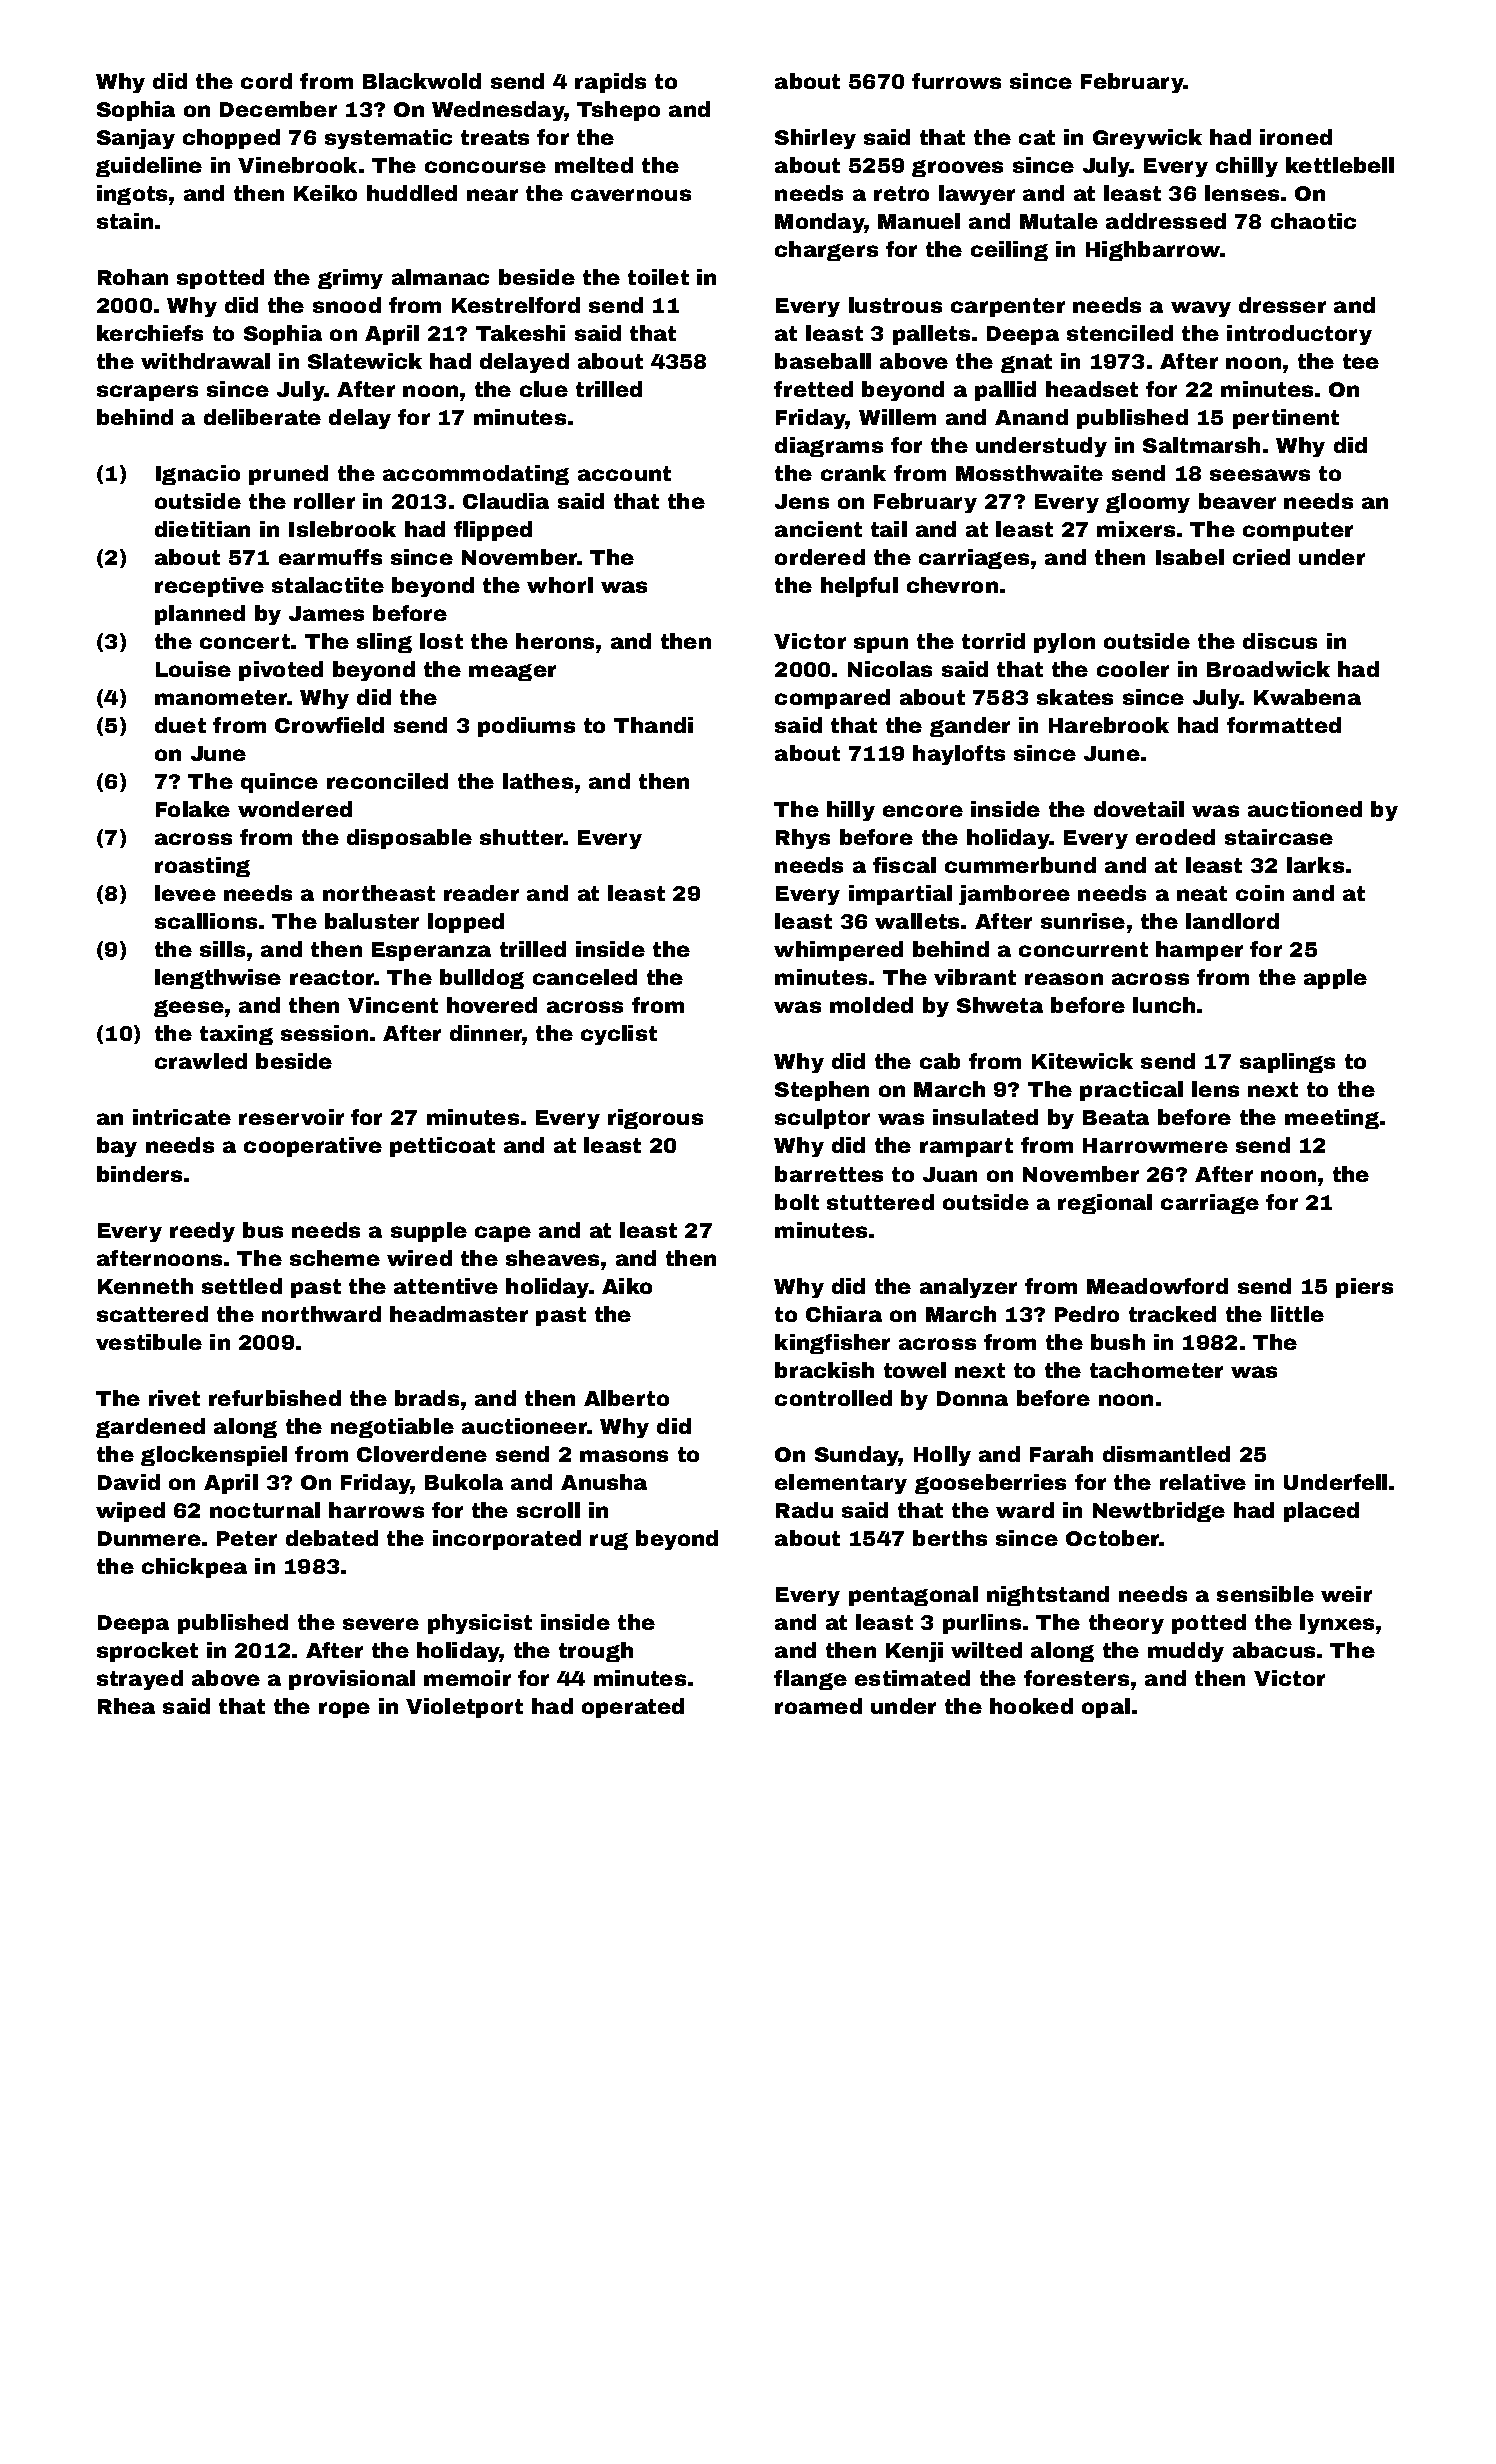 The height and width of the page is (2464, 1496). Describe the element at coordinates (1031, 1706) in the page. I see `hooked` at that location.
